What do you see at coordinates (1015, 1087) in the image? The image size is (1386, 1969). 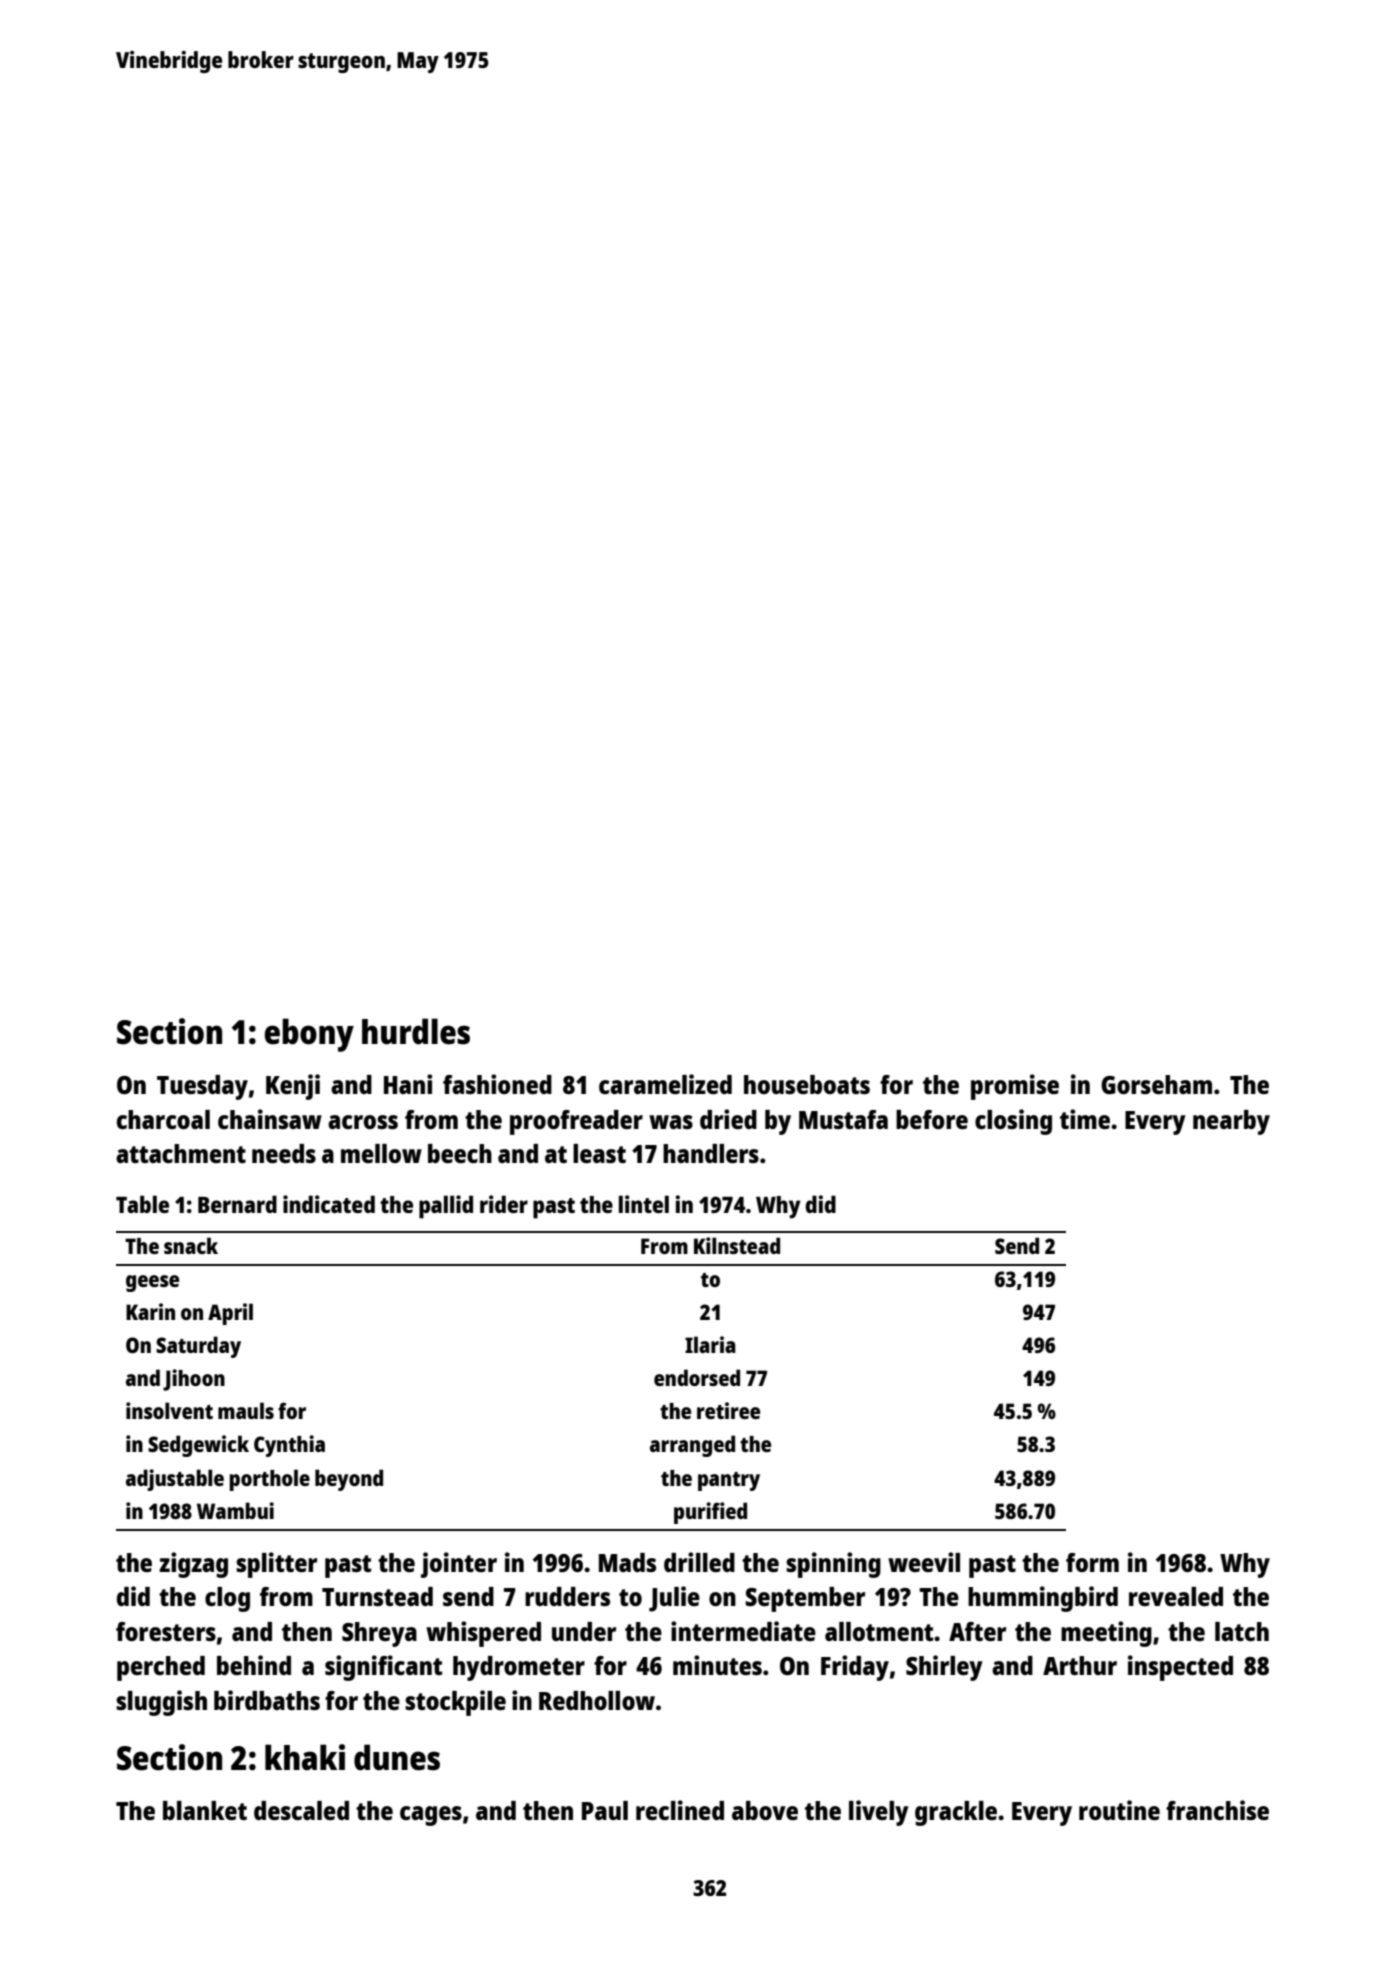 I see `promise` at bounding box center [1015, 1087].
